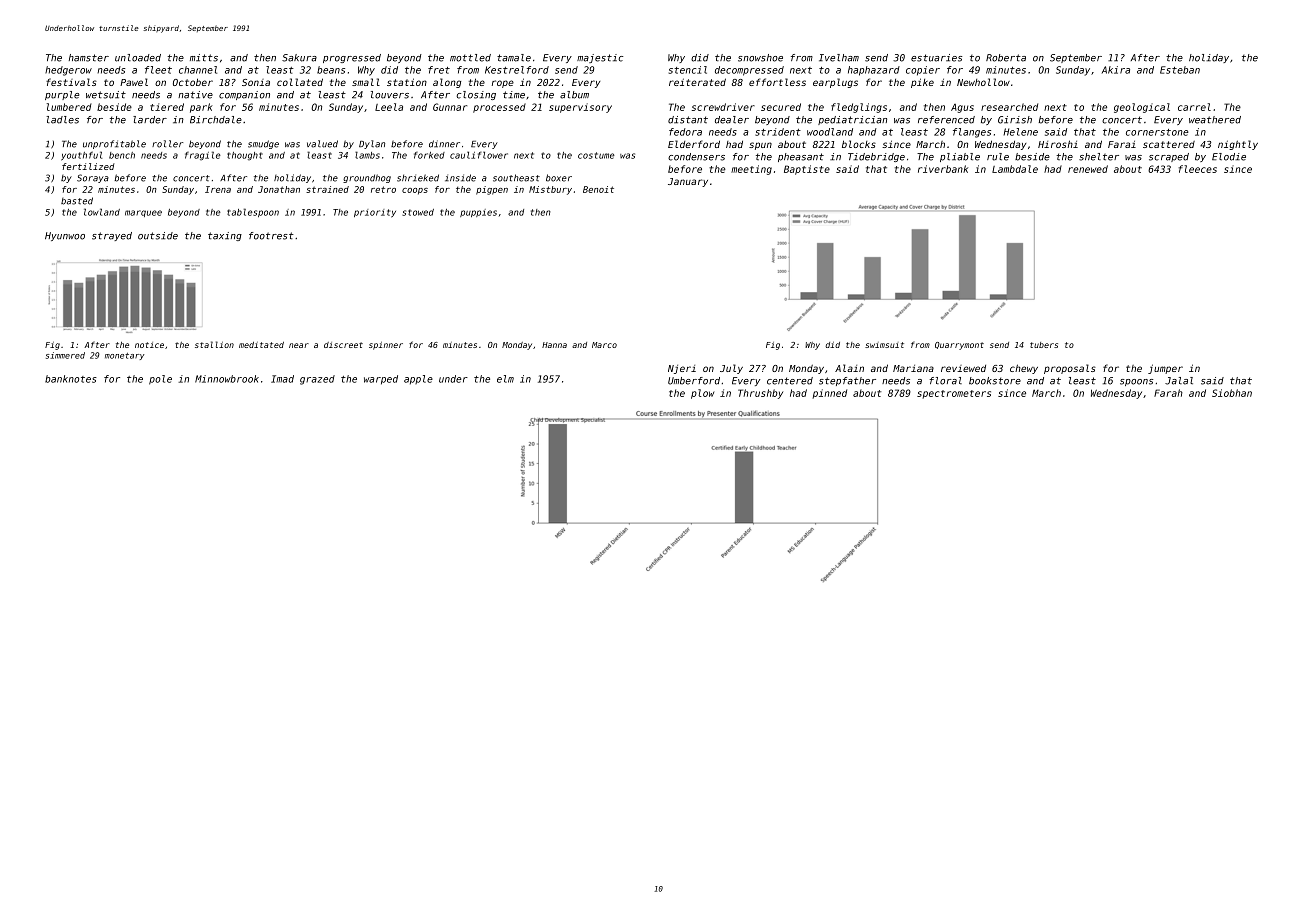  What do you see at coordinates (1180, 70) in the page?
I see `Esteban` at bounding box center [1180, 70].
